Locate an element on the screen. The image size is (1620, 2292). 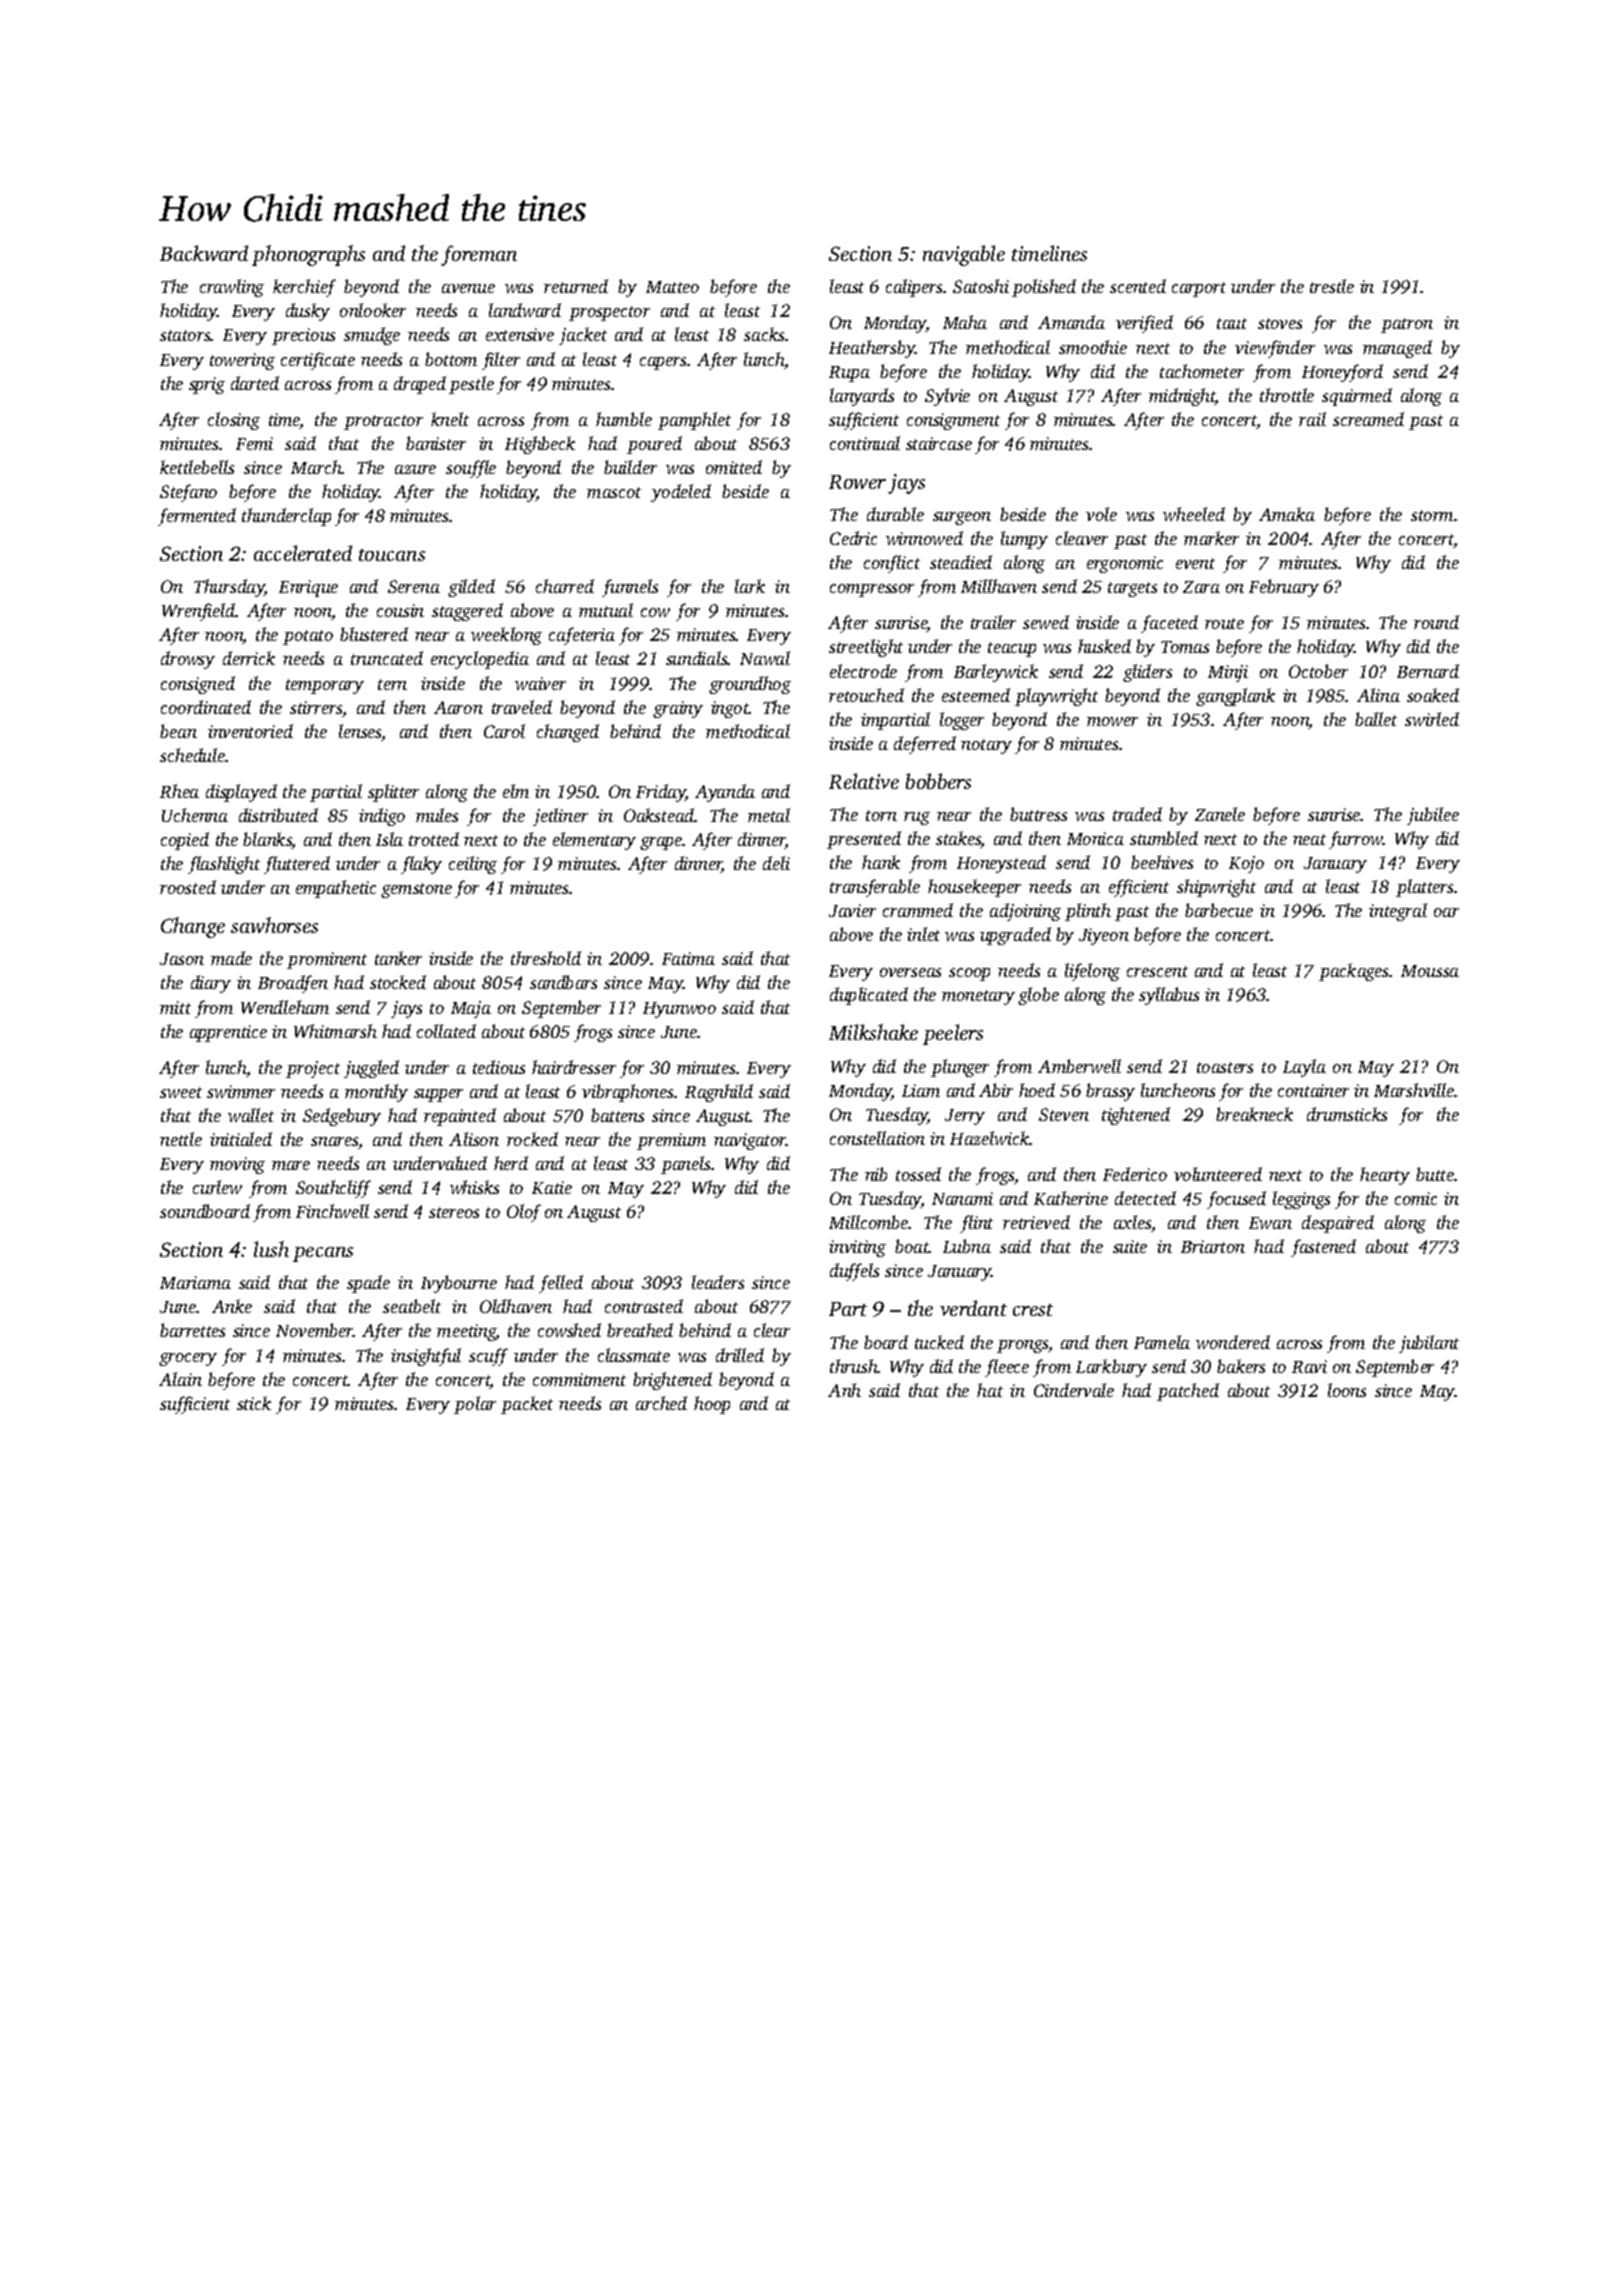
kettlebells is located at coordinates (197, 467).
